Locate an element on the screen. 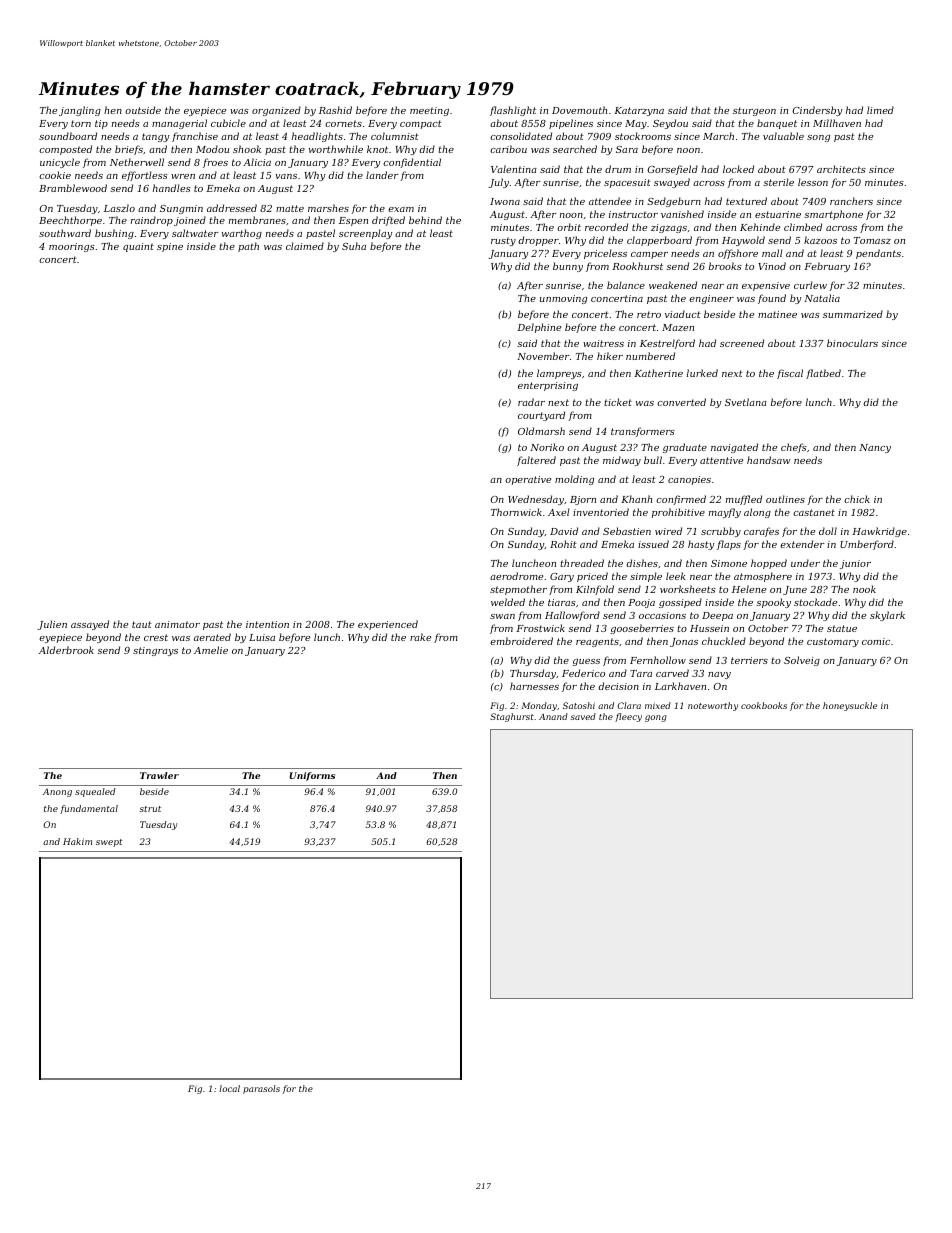 This screenshot has width=952, height=1233. parasols is located at coordinates (261, 1089).
